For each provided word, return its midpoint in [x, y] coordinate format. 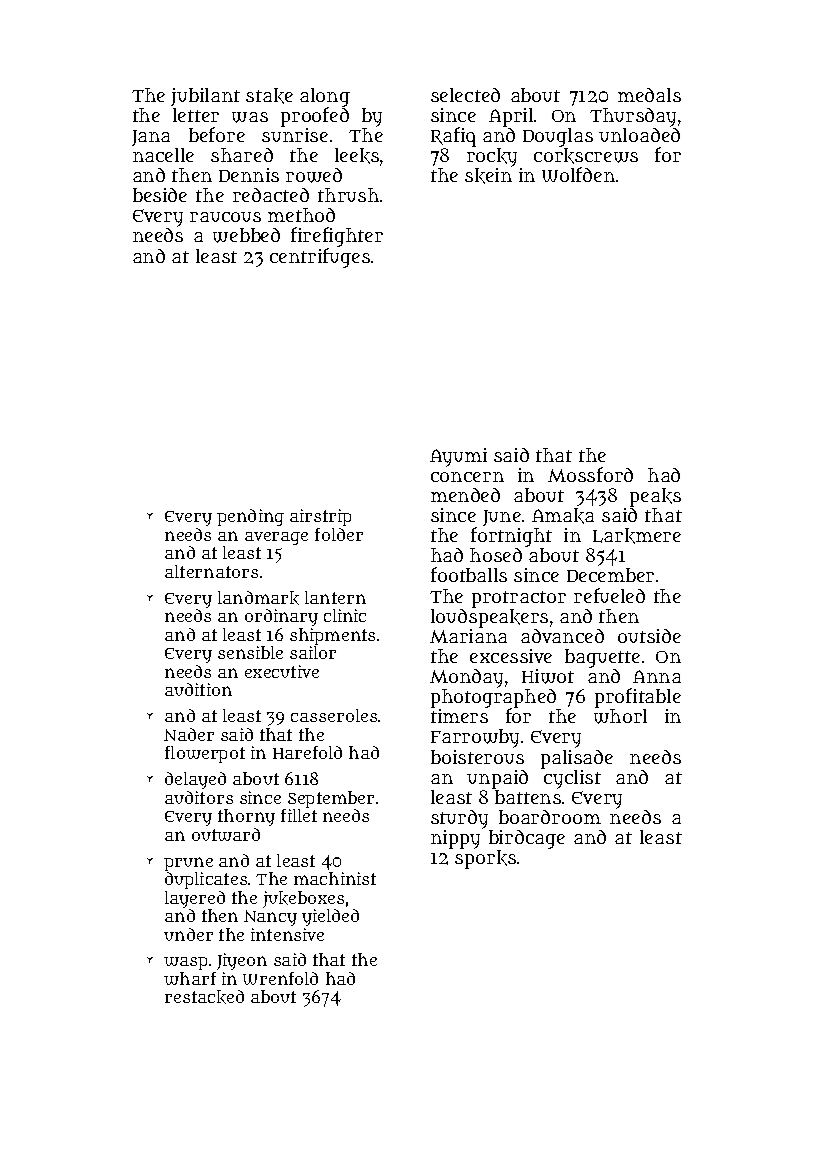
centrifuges [320, 258]
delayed [195, 780]
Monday [466, 678]
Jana [151, 138]
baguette [602, 658]
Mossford [590, 474]
